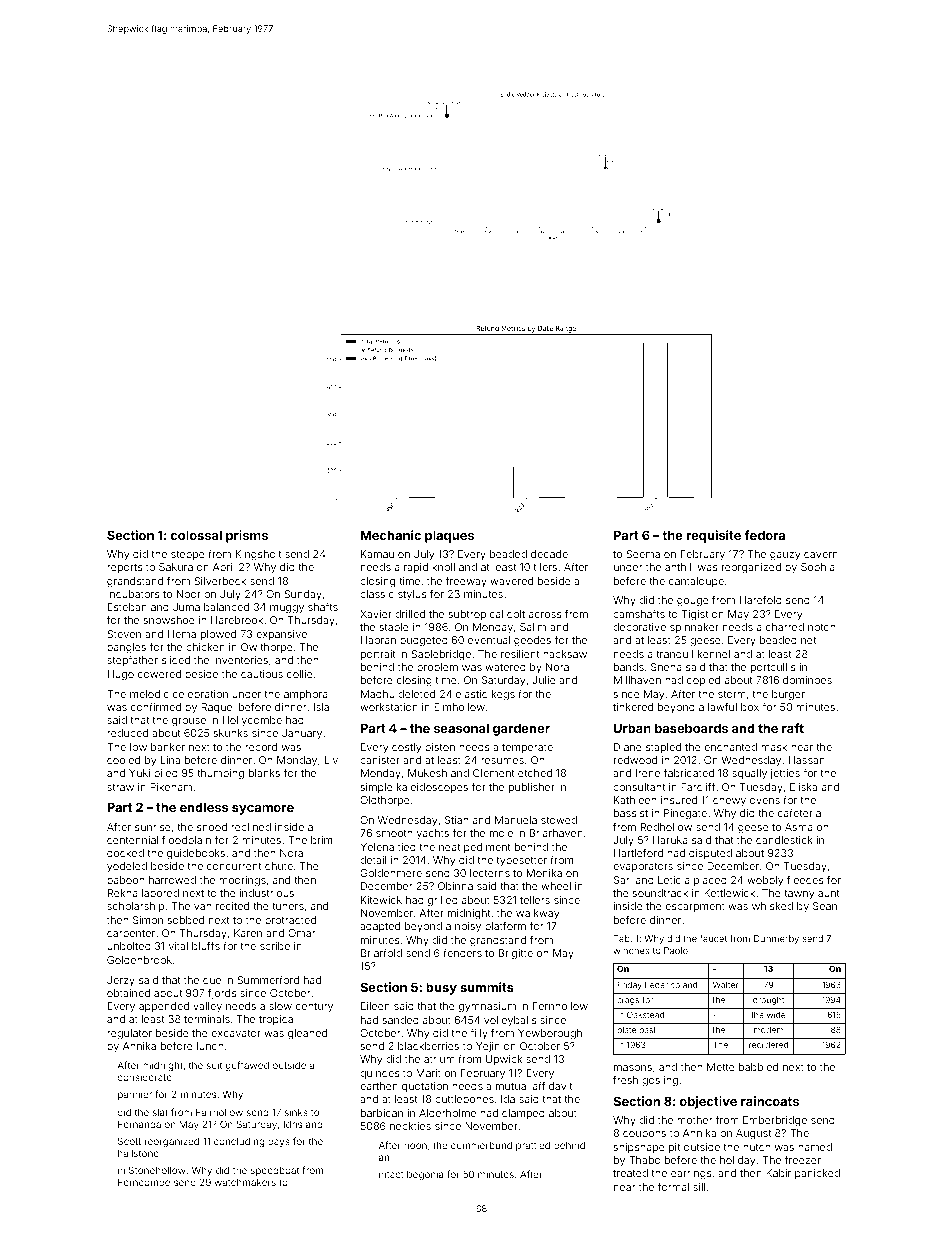  What do you see at coordinates (375, 1006) in the screenshot?
I see `Eileen` at bounding box center [375, 1006].
